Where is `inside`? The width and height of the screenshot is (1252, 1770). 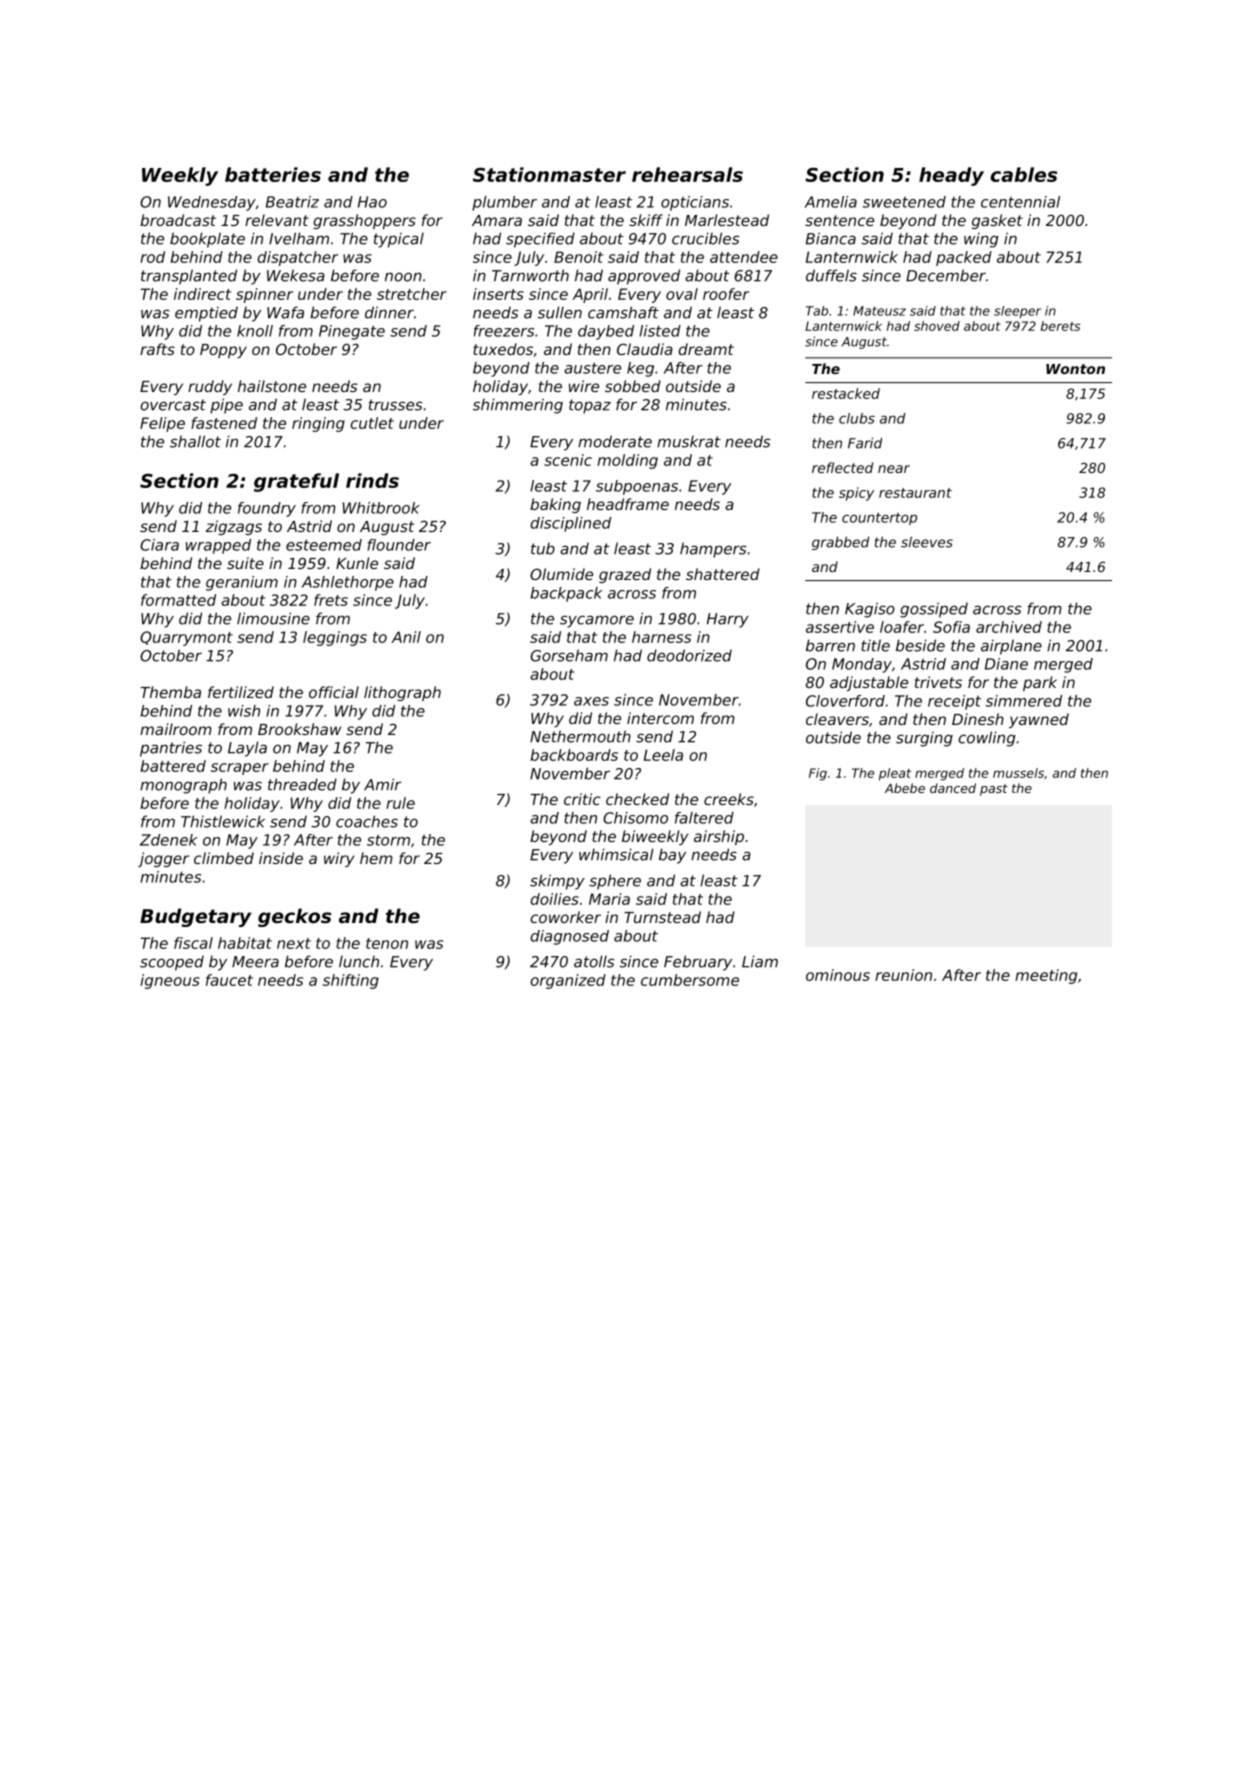
inside is located at coordinates (281, 858).
